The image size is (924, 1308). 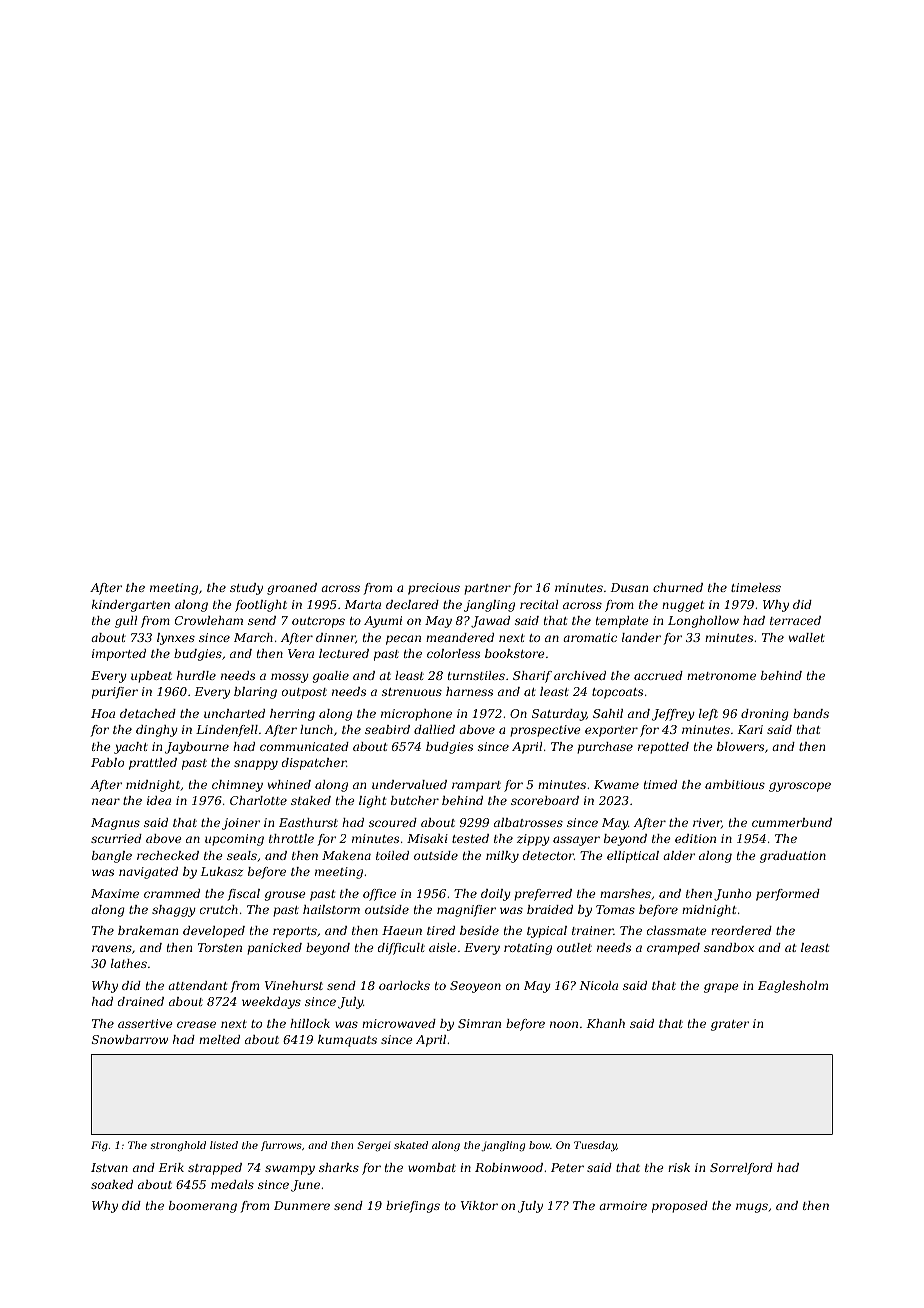 I want to click on hurdle, so click(x=196, y=675).
